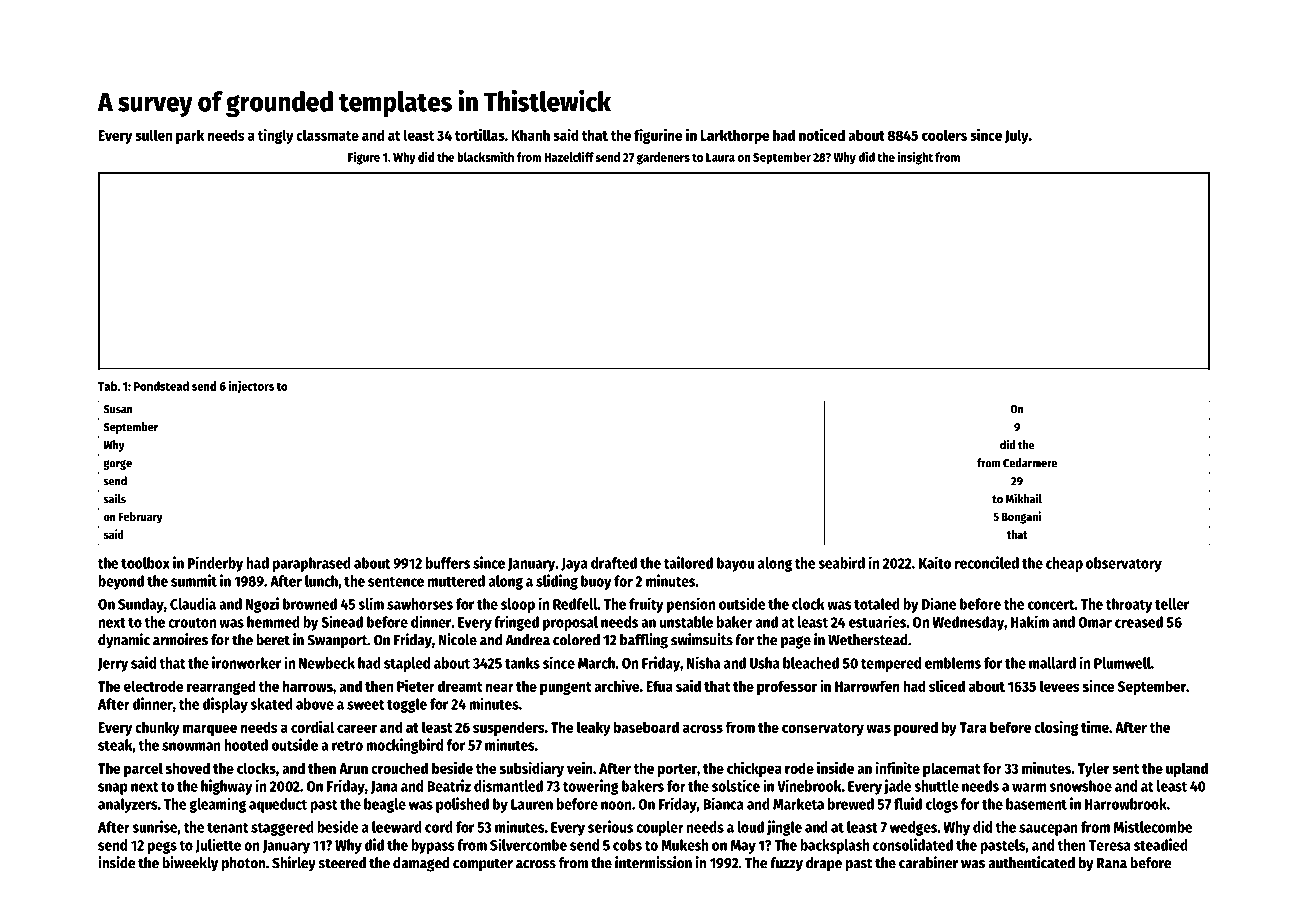 This screenshot has height=924, width=1308. What do you see at coordinates (569, 156) in the screenshot?
I see `Hazelcliff` at bounding box center [569, 156].
